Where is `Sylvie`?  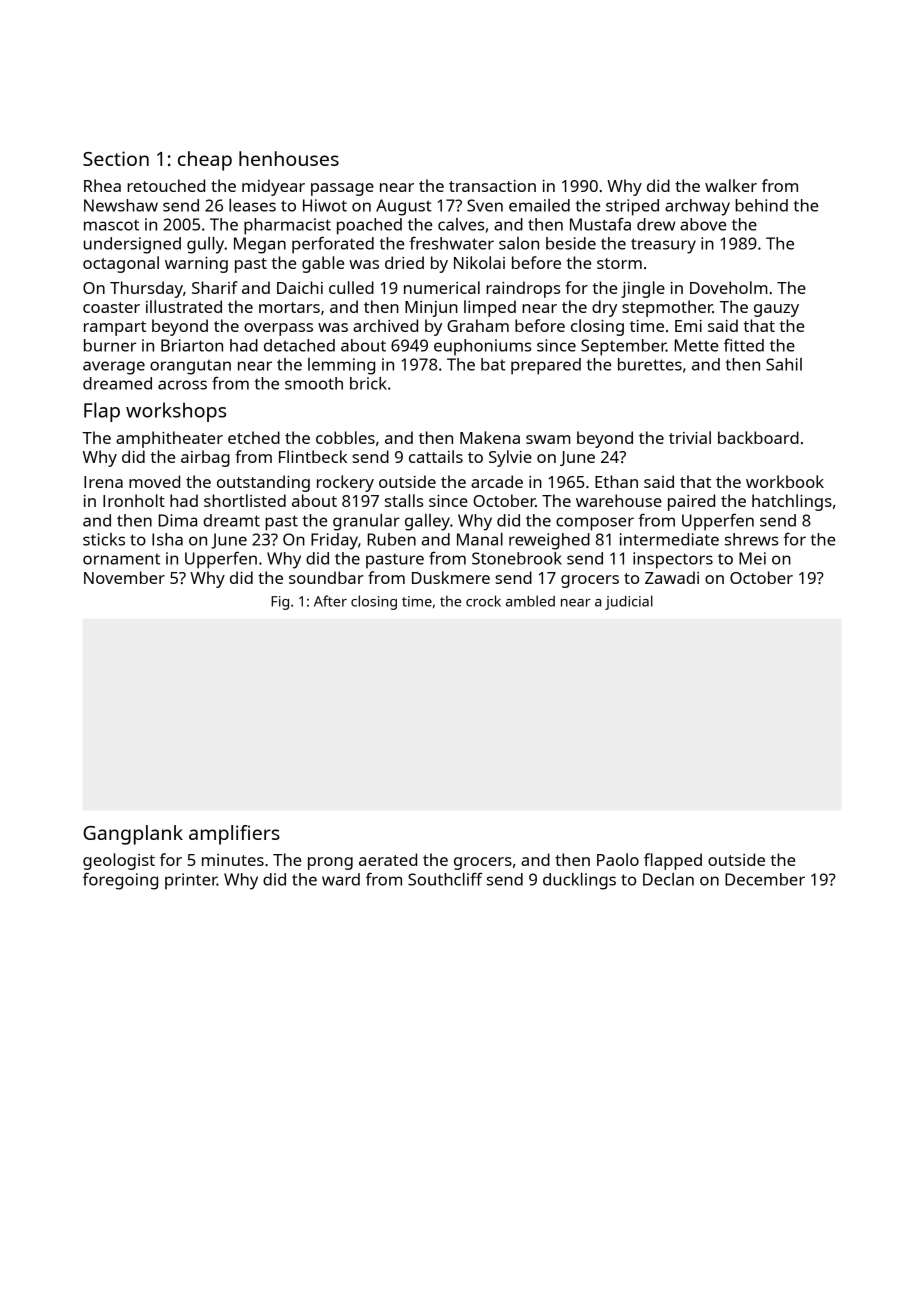 Sylvie is located at coordinates (510, 458).
